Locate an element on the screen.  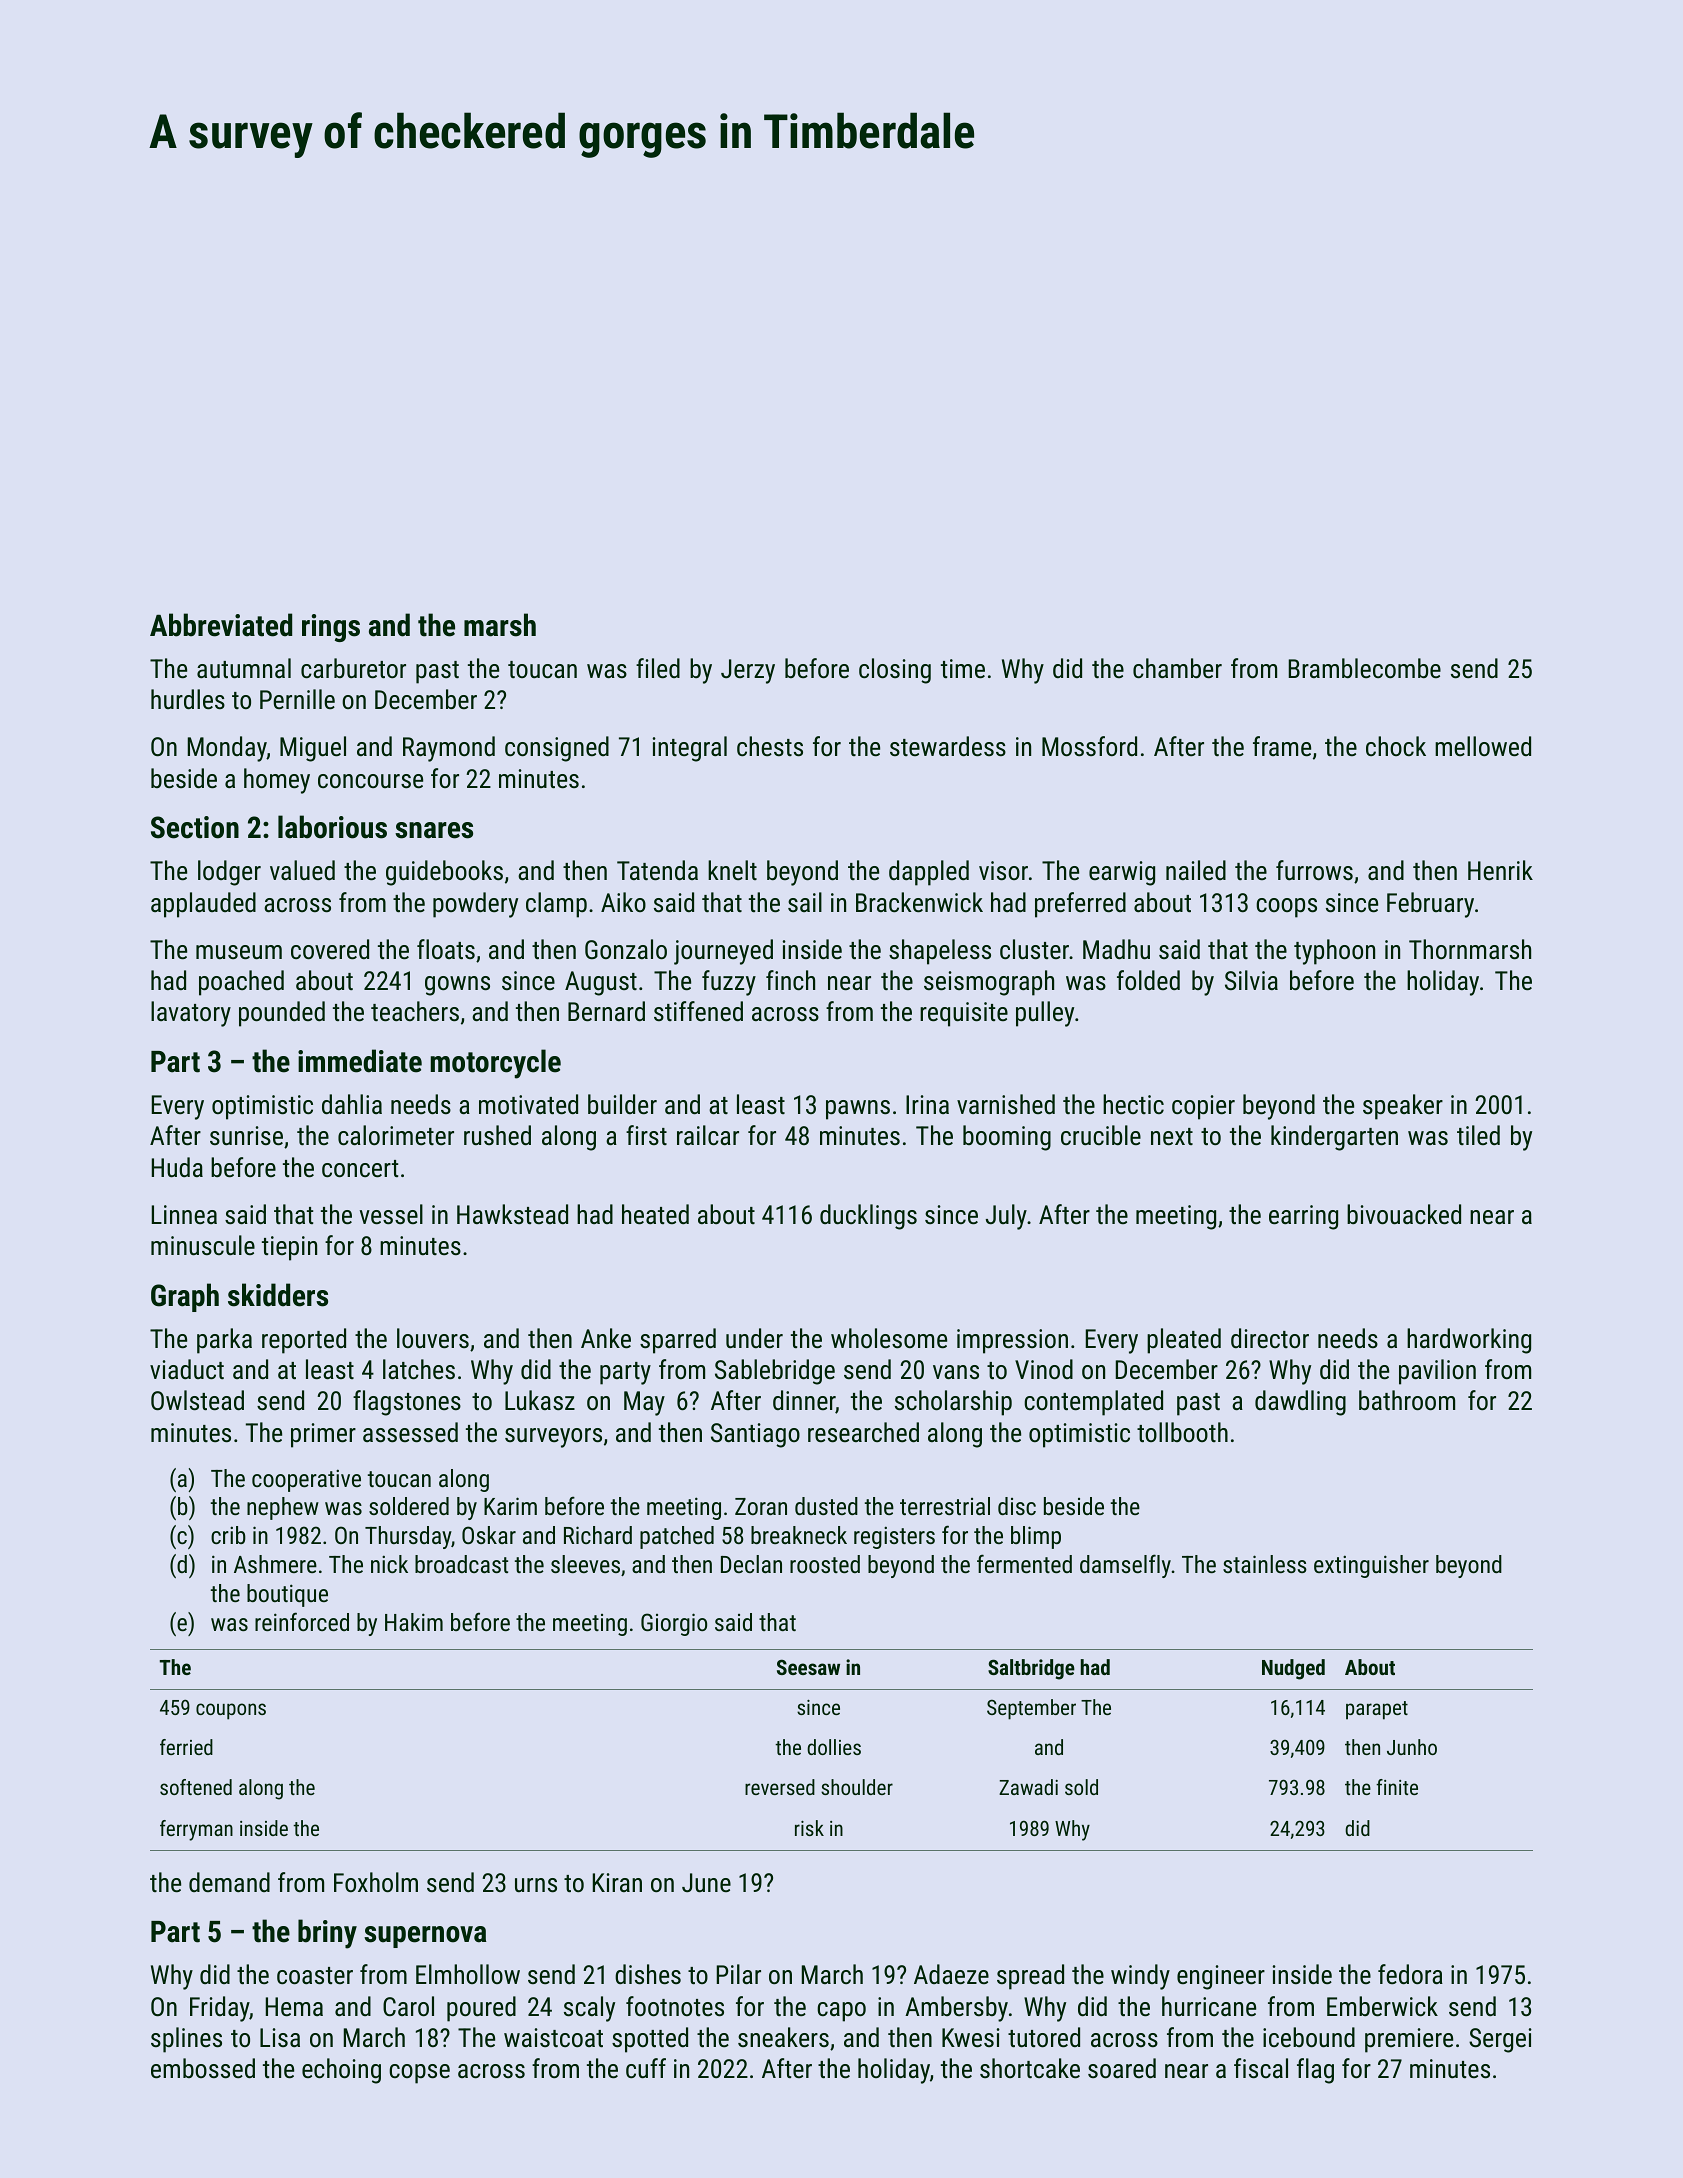
Bramblecombe is located at coordinates (1365, 668).
